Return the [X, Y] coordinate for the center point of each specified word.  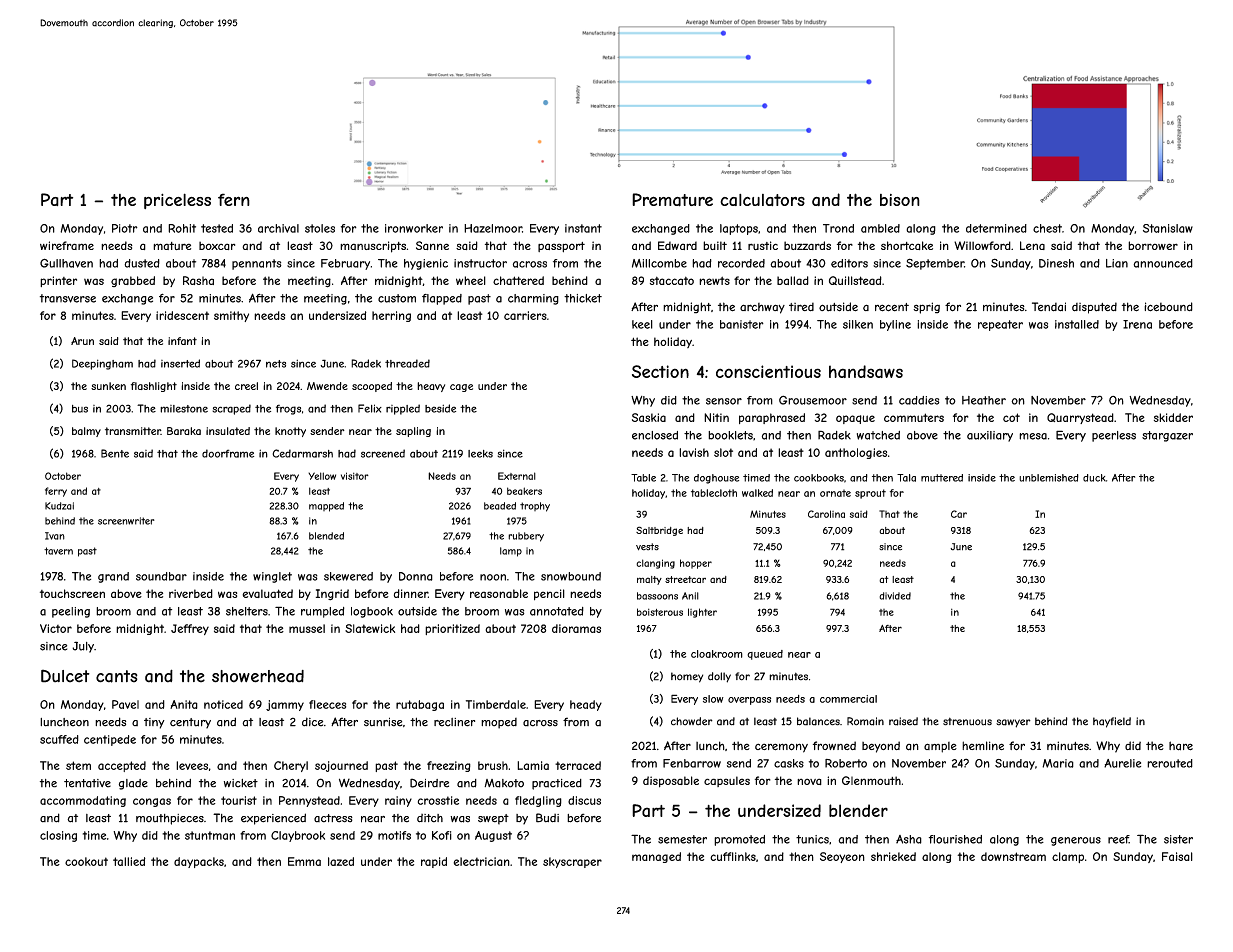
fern [234, 199]
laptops [739, 229]
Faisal [1177, 856]
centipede [110, 740]
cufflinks [733, 856]
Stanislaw [1168, 228]
